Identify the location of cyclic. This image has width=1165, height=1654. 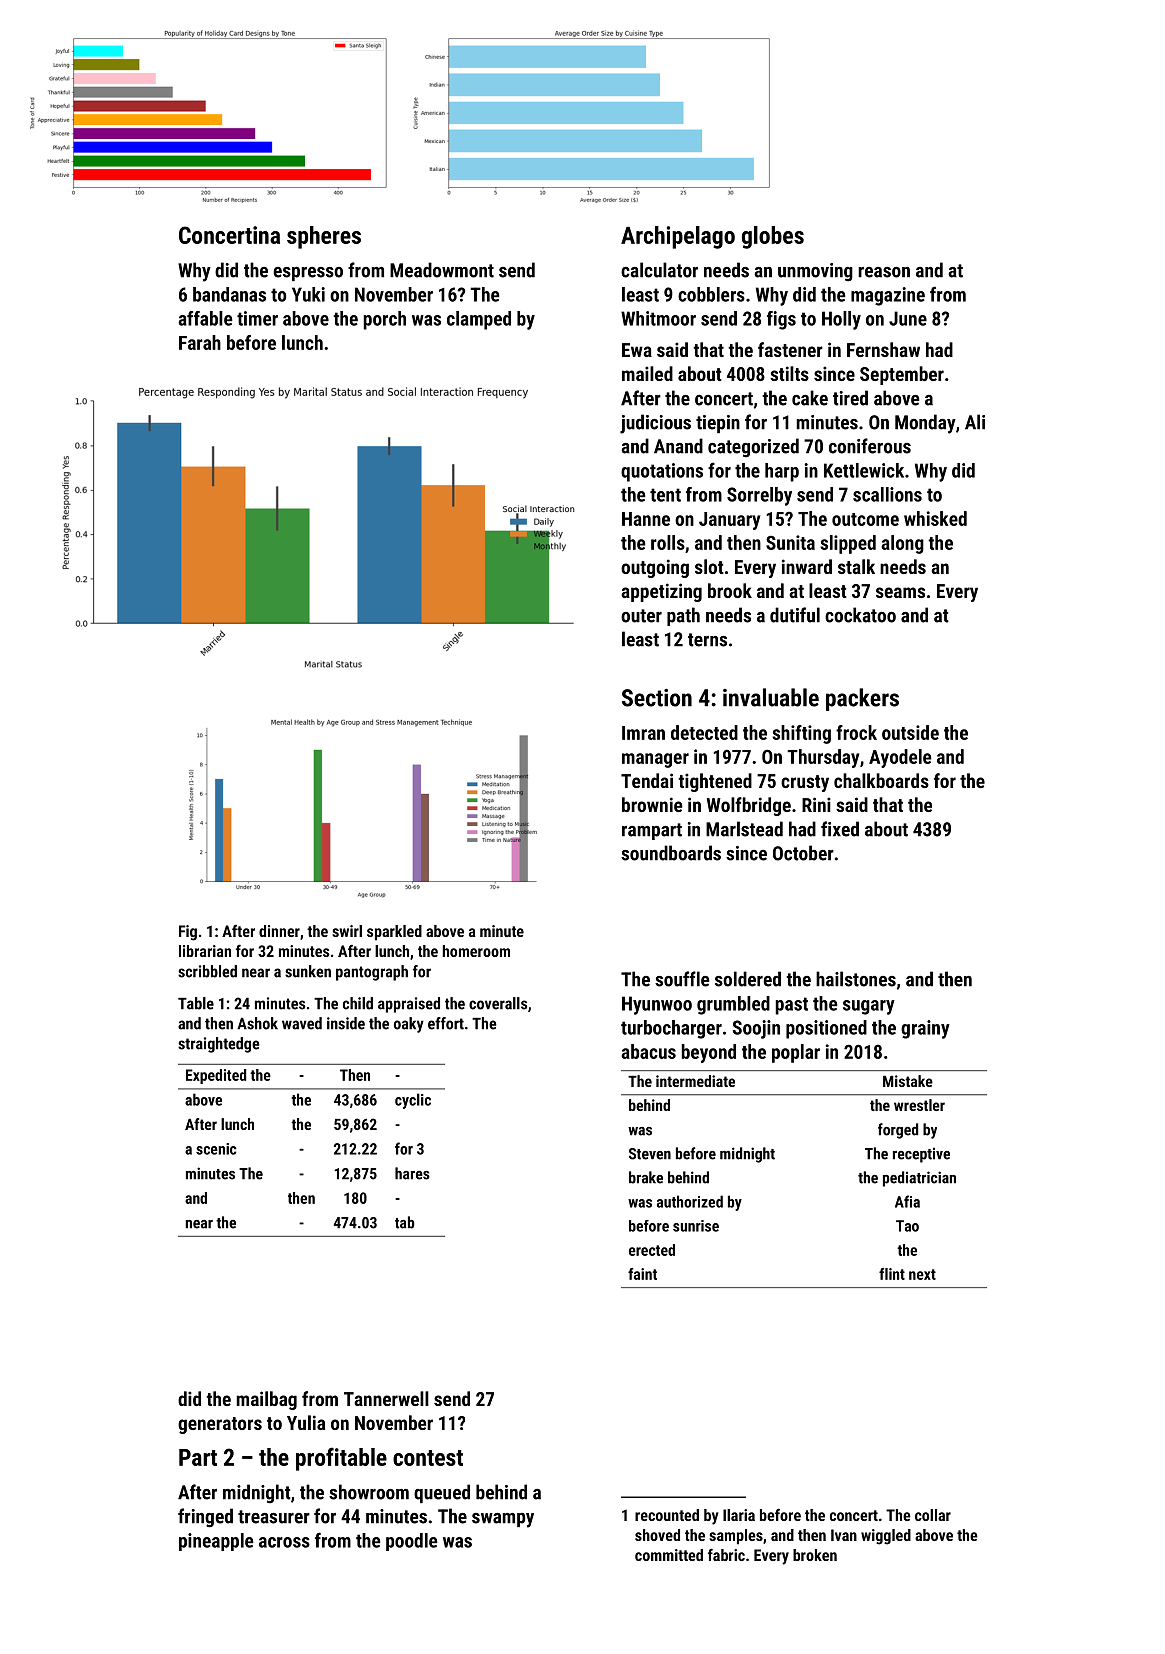
(413, 1101).
